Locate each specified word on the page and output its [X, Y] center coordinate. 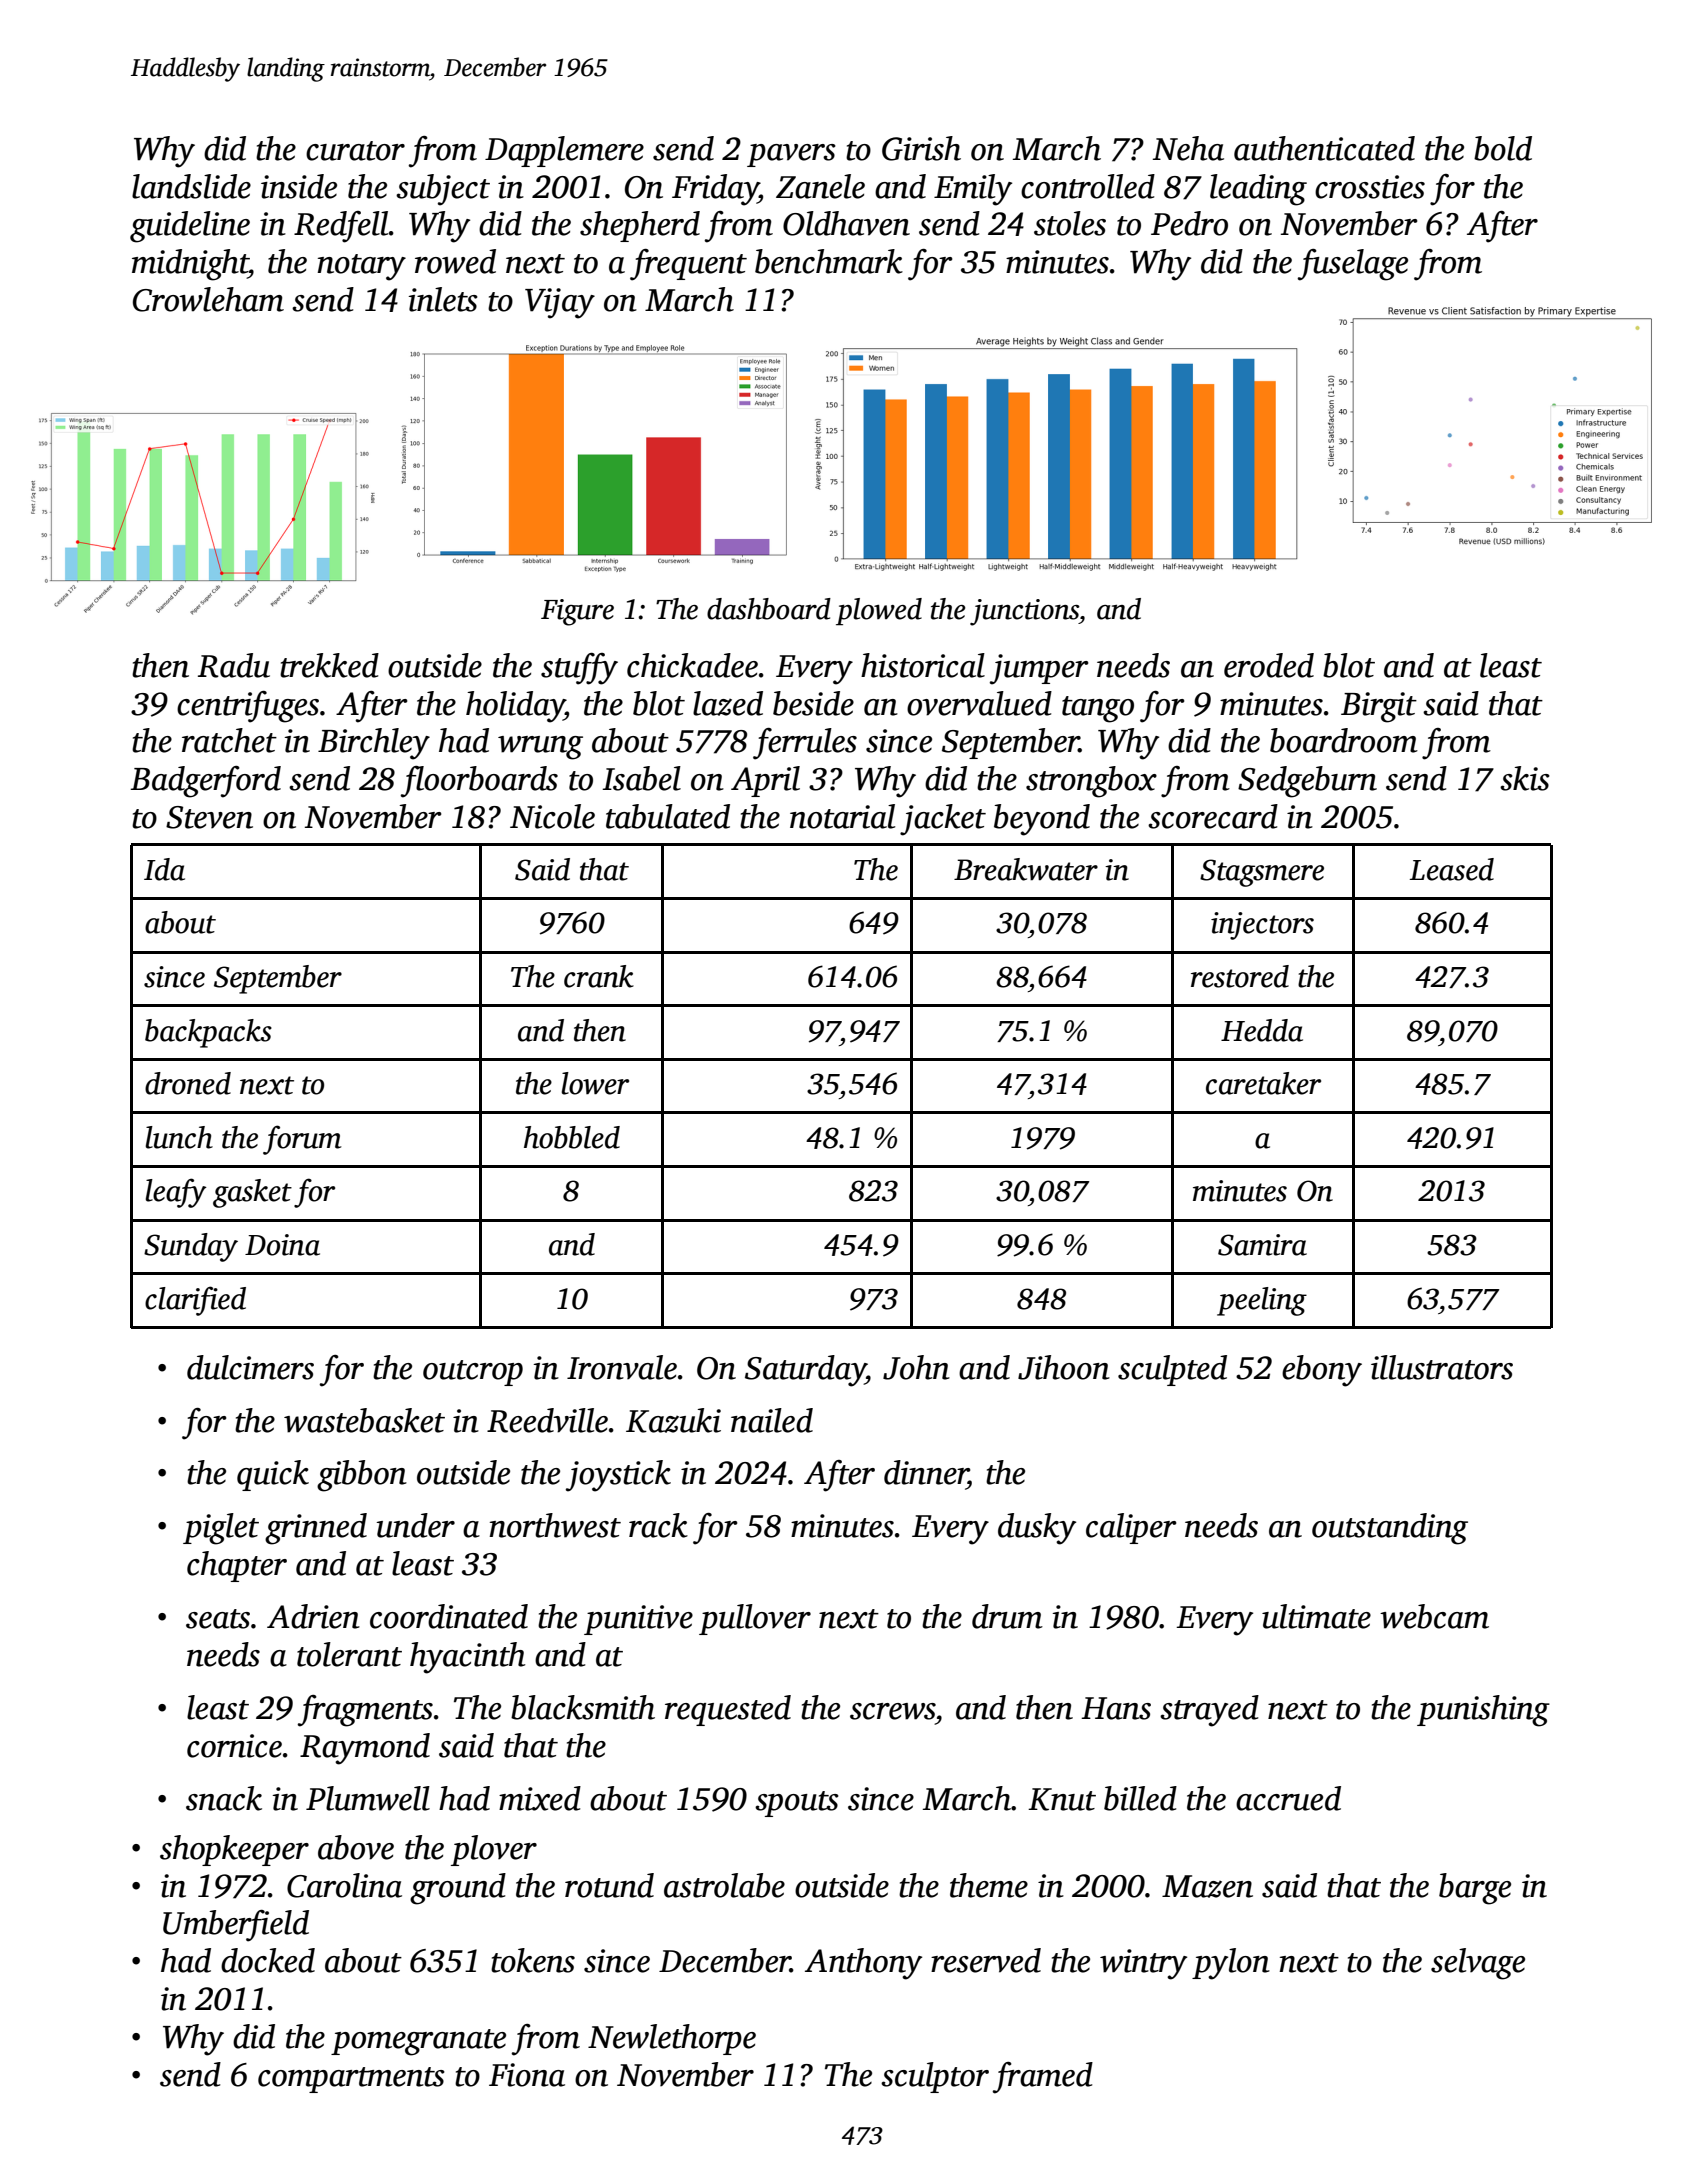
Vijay [560, 303]
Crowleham [208, 299]
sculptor [935, 2077]
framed [1042, 2078]
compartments [351, 2080]
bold [1503, 148]
